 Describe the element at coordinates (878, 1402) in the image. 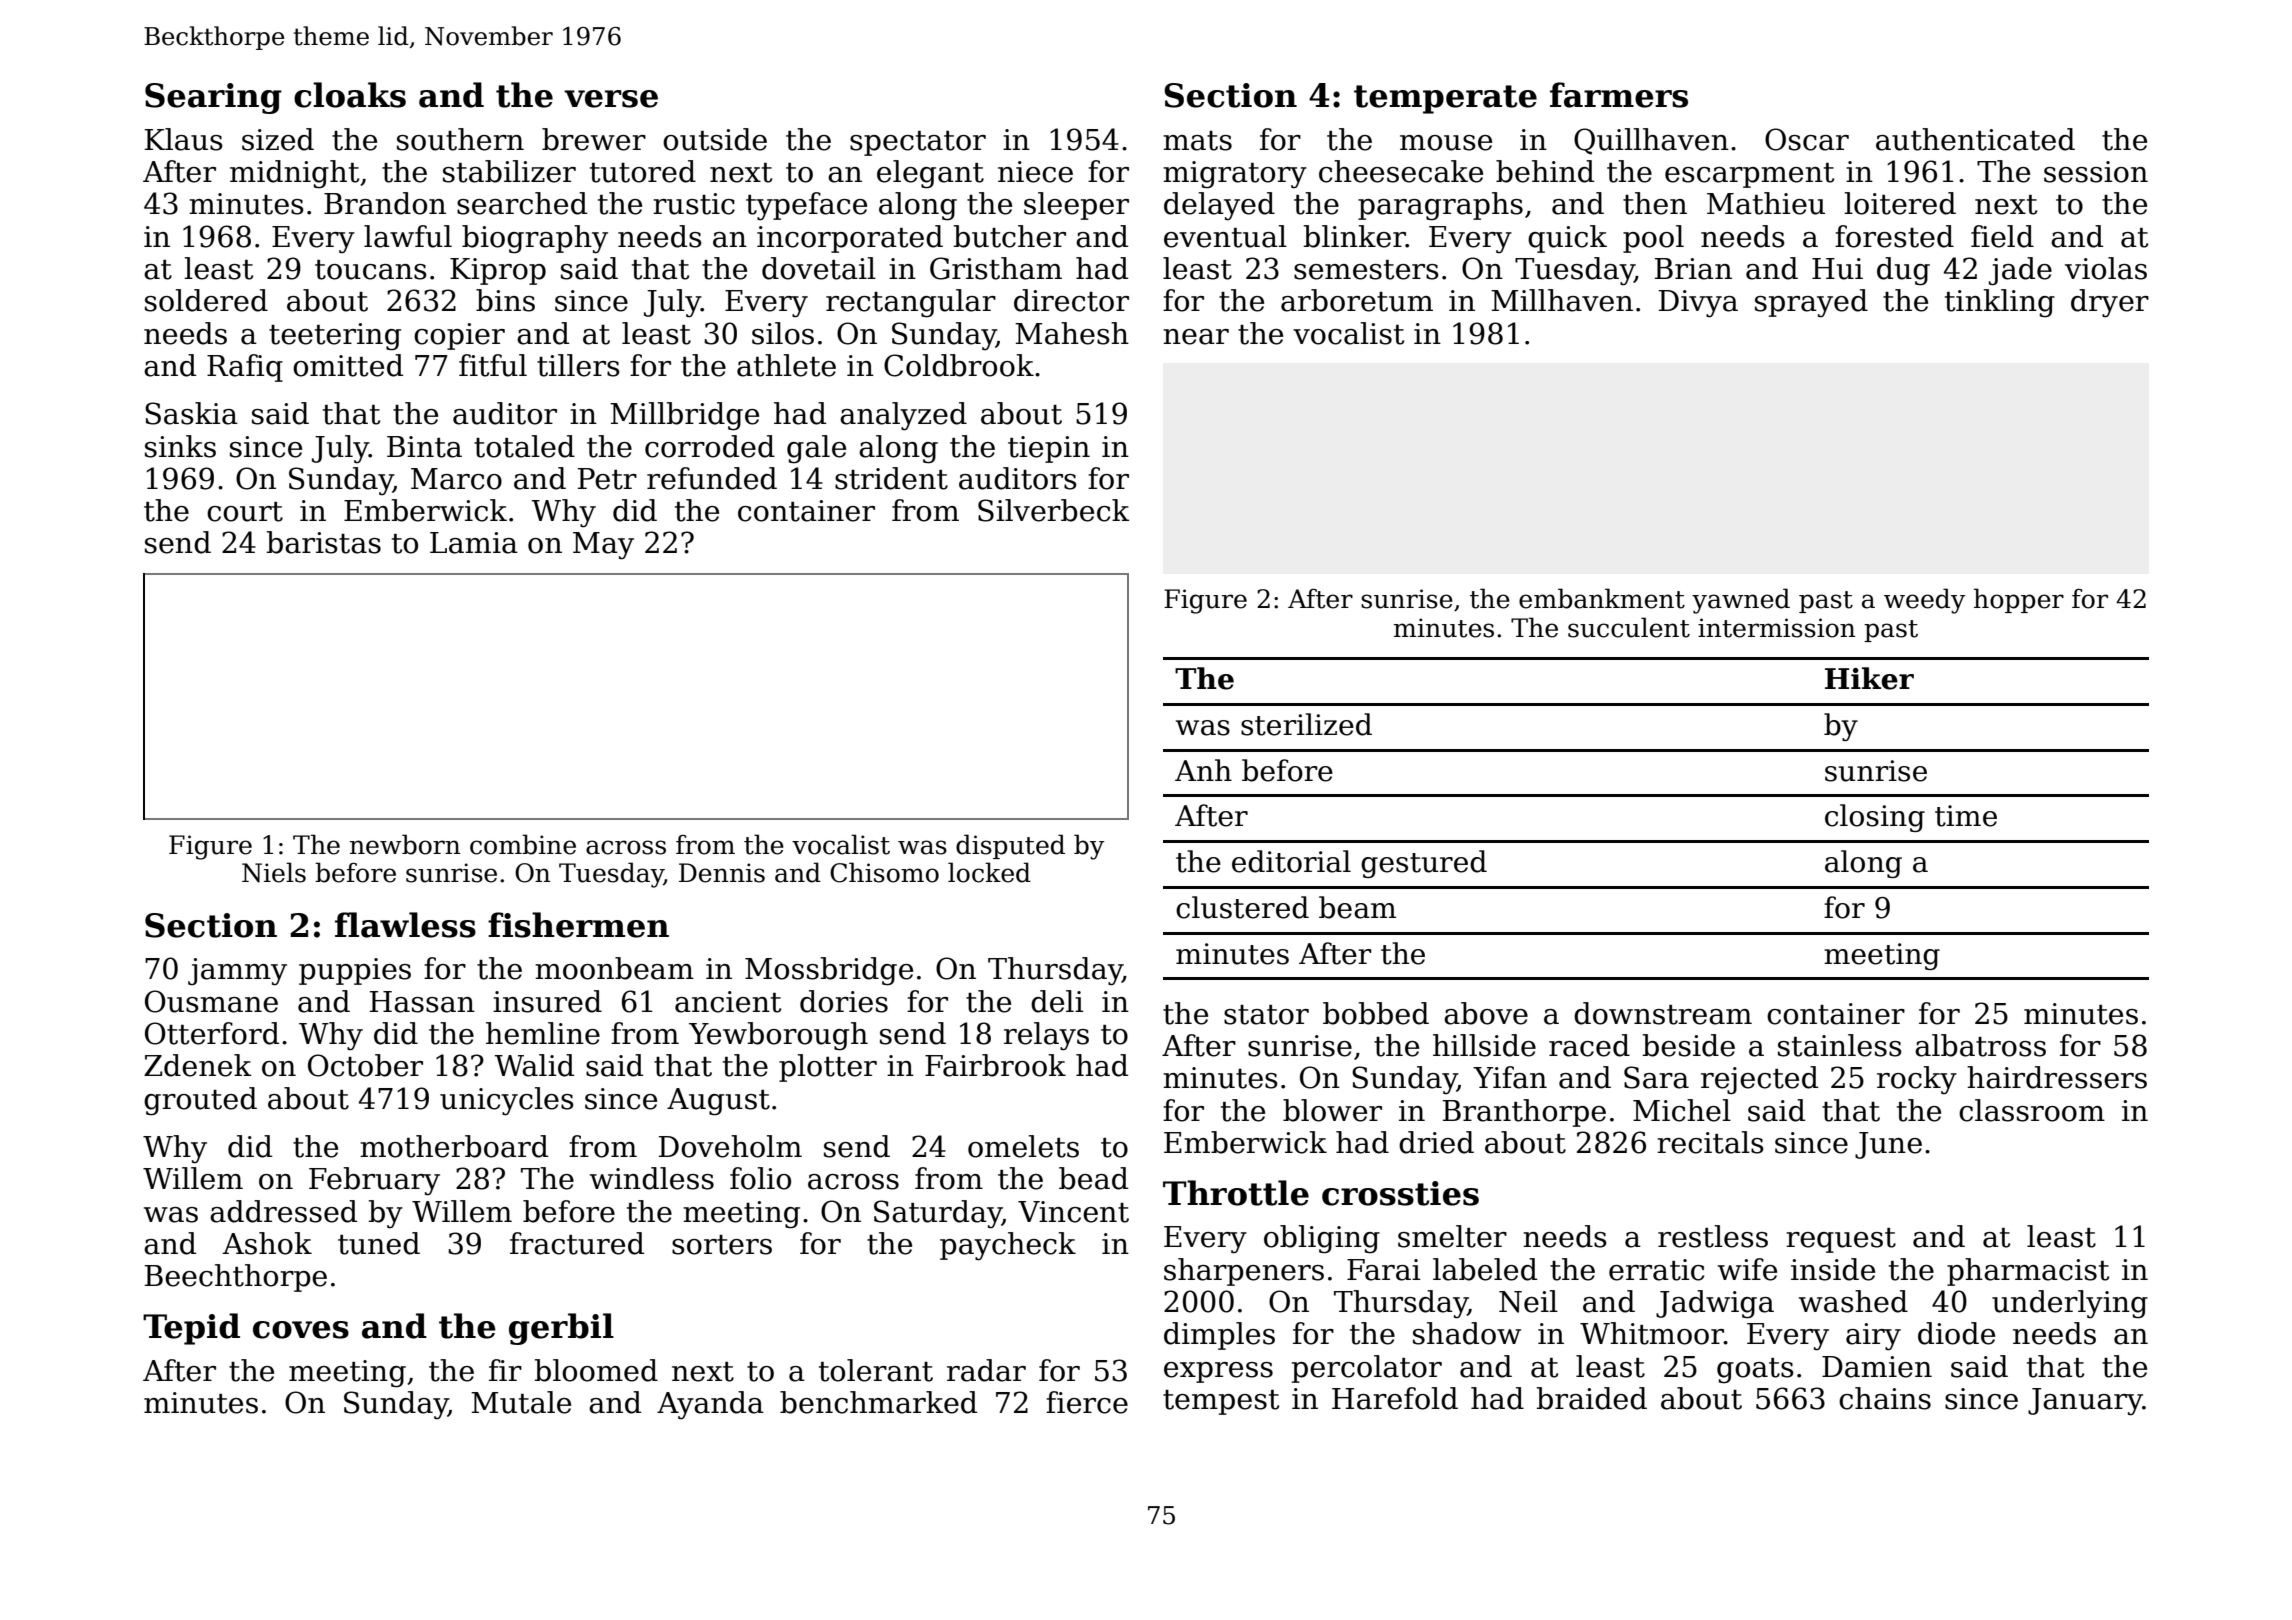

I see `benchmarked` at that location.
